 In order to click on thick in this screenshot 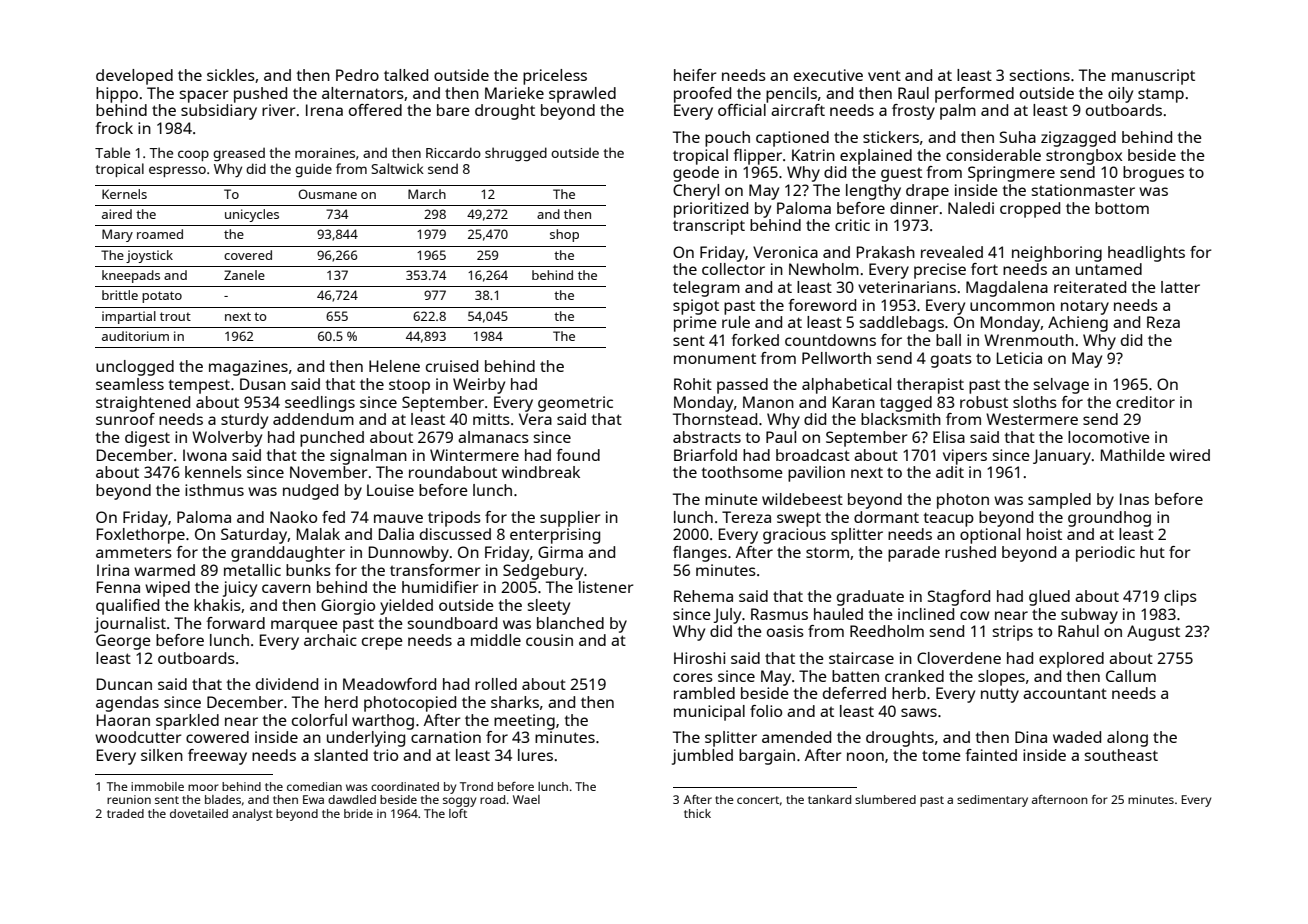, I will do `click(697, 813)`.
